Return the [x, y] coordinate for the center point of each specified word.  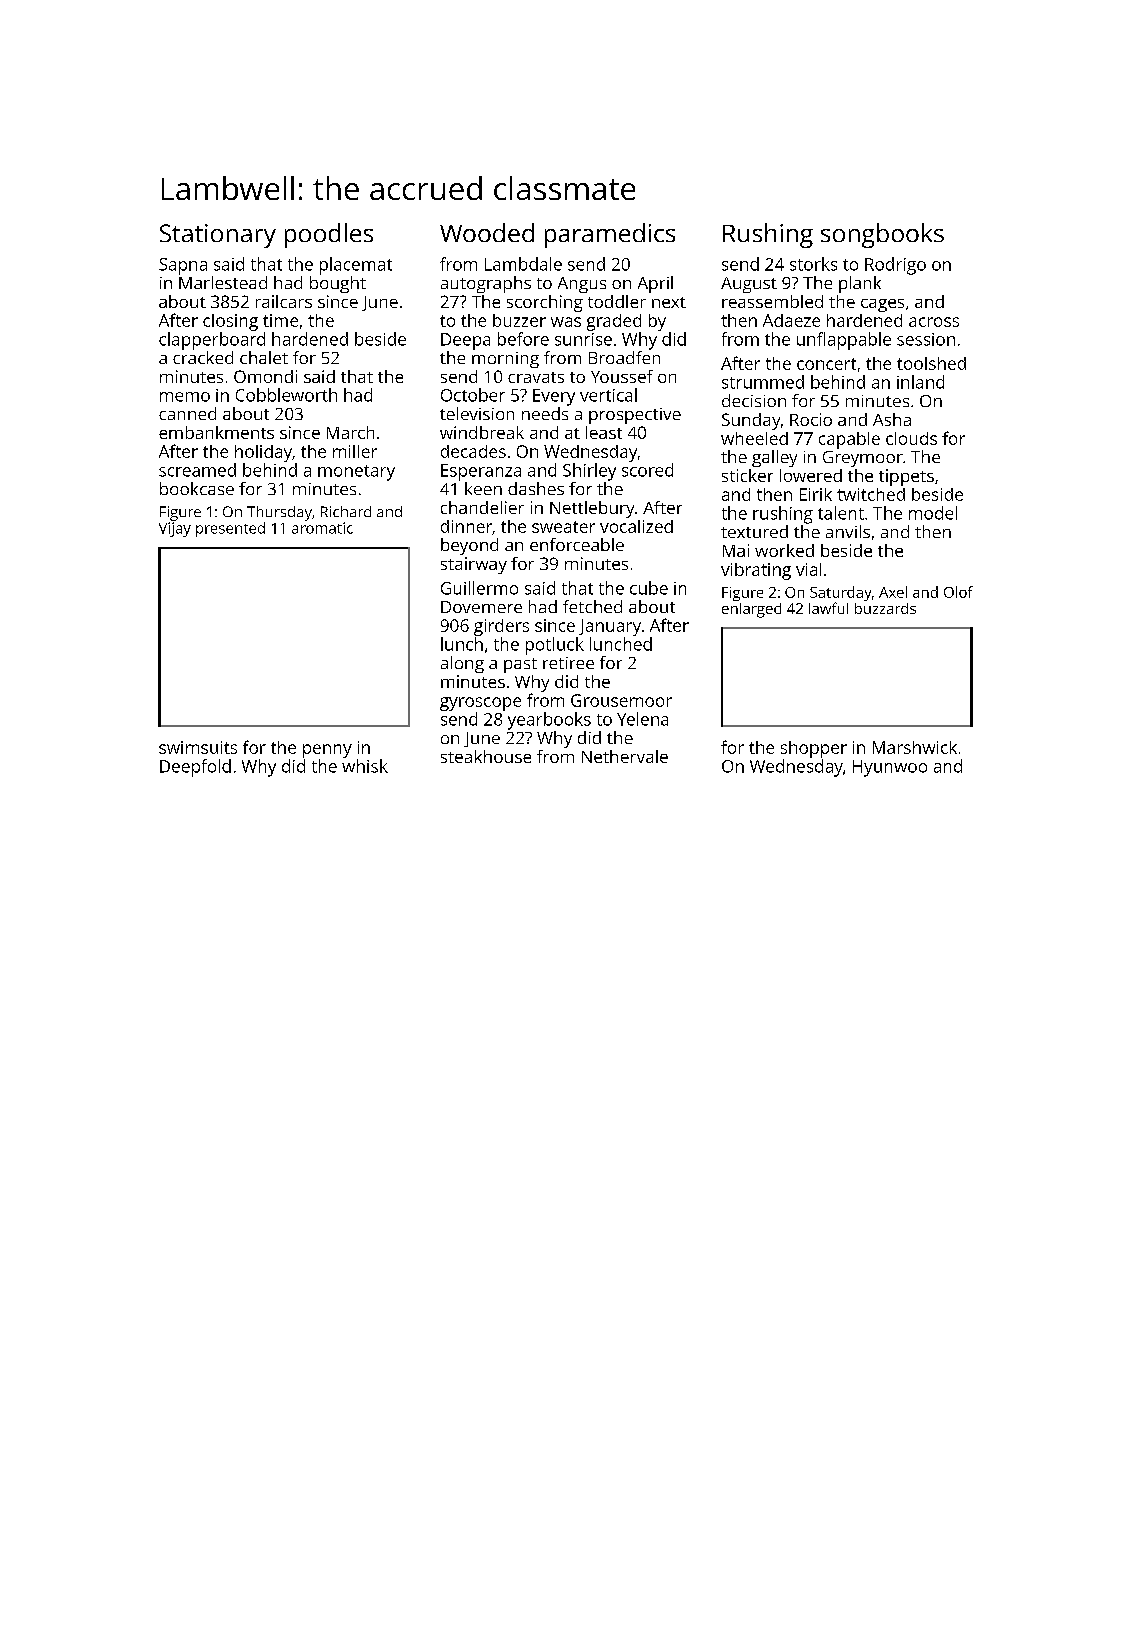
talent [841, 513]
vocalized [636, 526]
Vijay [175, 529]
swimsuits [198, 747]
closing [230, 322]
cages [882, 305]
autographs [486, 284]
